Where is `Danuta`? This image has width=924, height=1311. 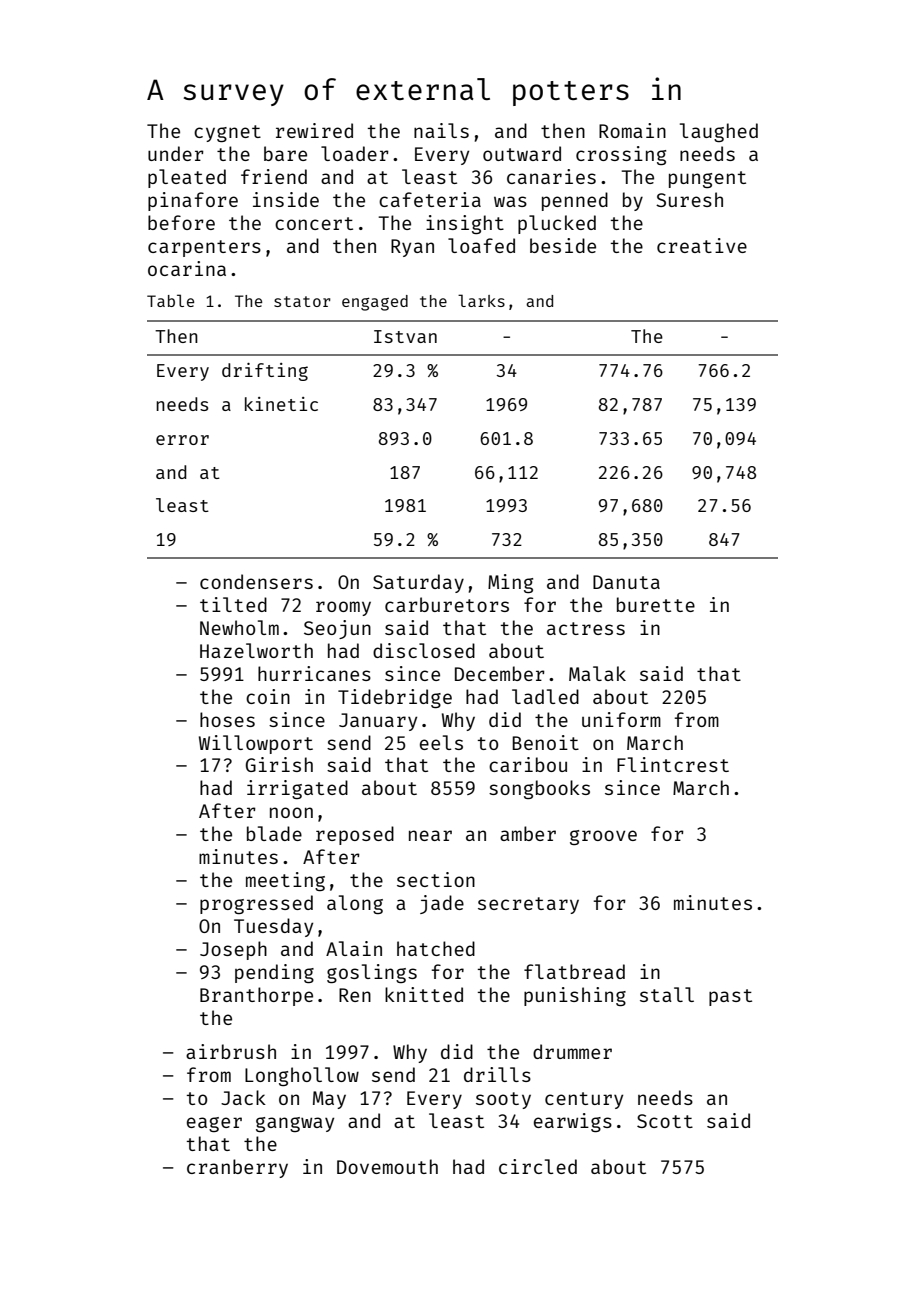 Danuta is located at coordinates (626, 582).
